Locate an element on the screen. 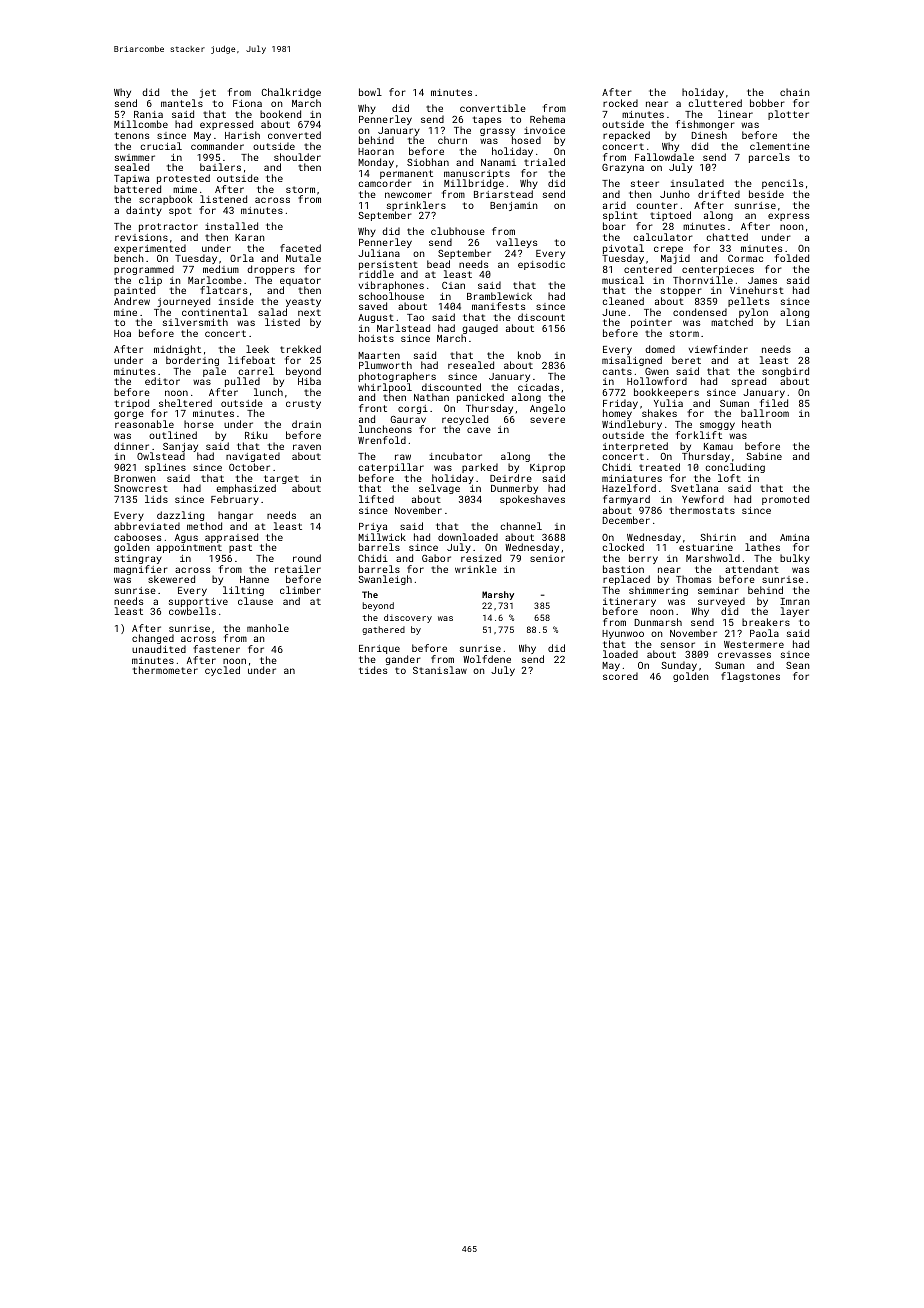  installed is located at coordinates (231, 226).
